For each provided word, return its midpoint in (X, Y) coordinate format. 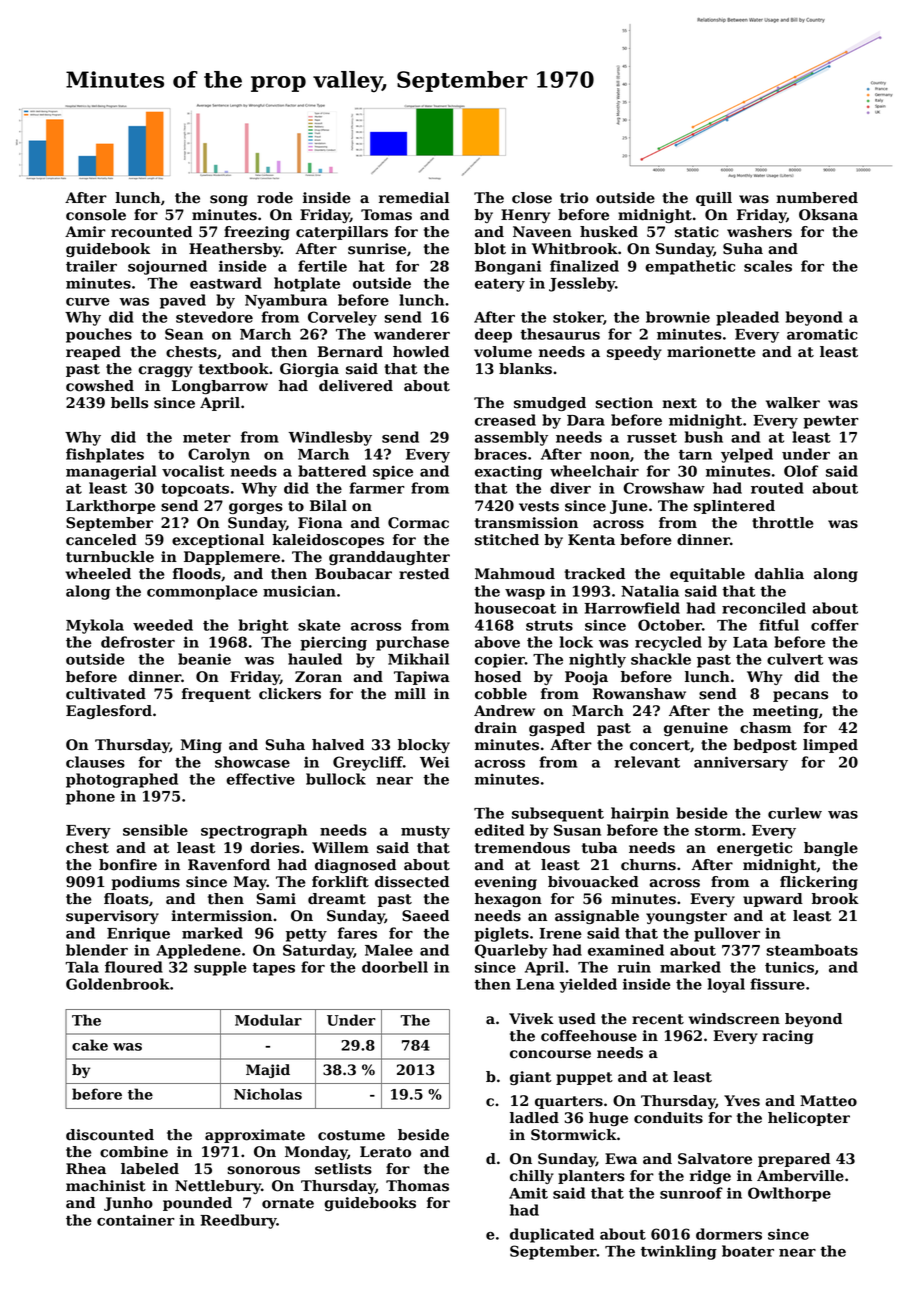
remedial (414, 198)
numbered (817, 198)
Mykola (95, 626)
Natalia (650, 591)
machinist (106, 1186)
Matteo (828, 1101)
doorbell (395, 967)
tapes (273, 969)
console (96, 215)
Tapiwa (422, 678)
